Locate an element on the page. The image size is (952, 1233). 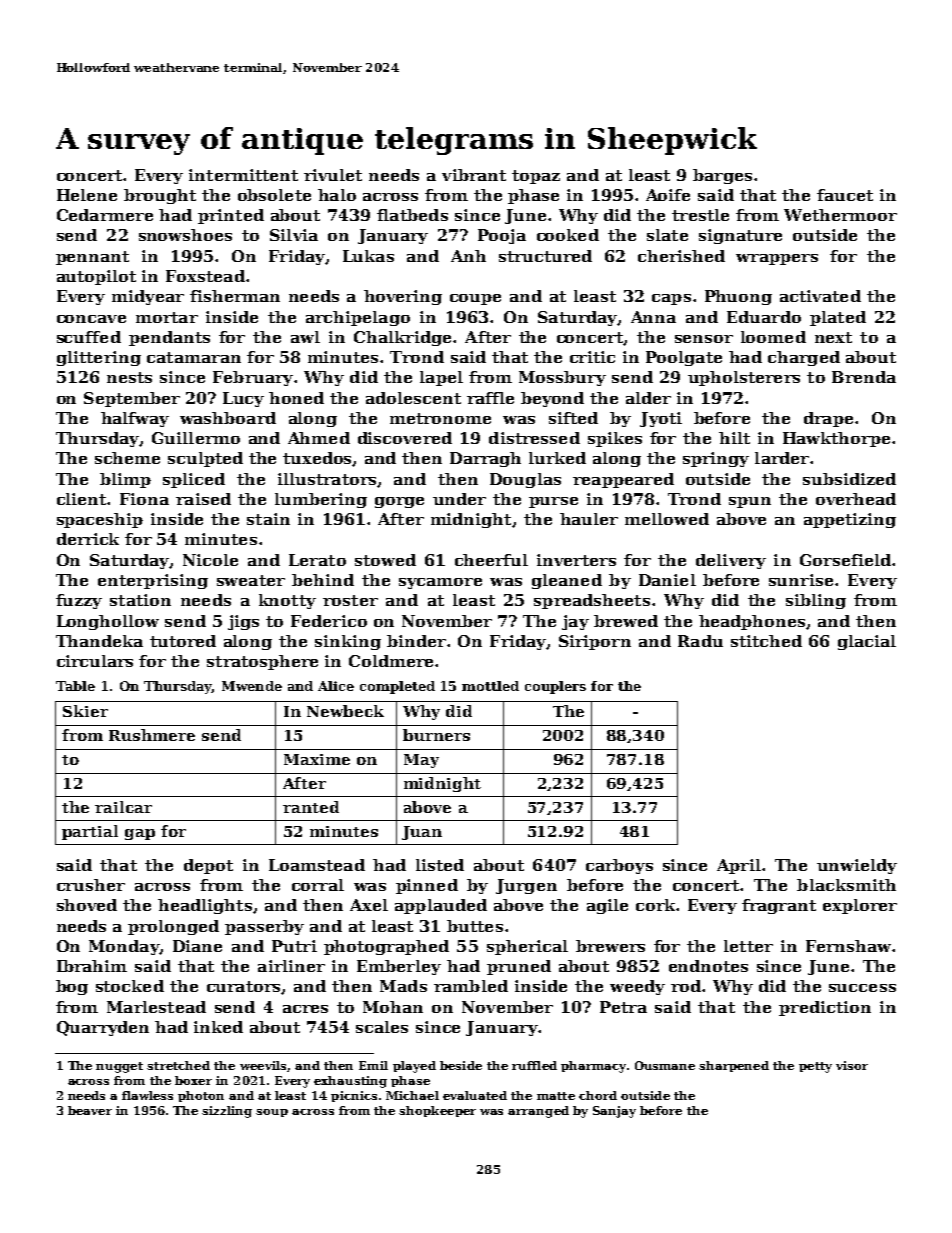
railcar is located at coordinates (123, 807).
